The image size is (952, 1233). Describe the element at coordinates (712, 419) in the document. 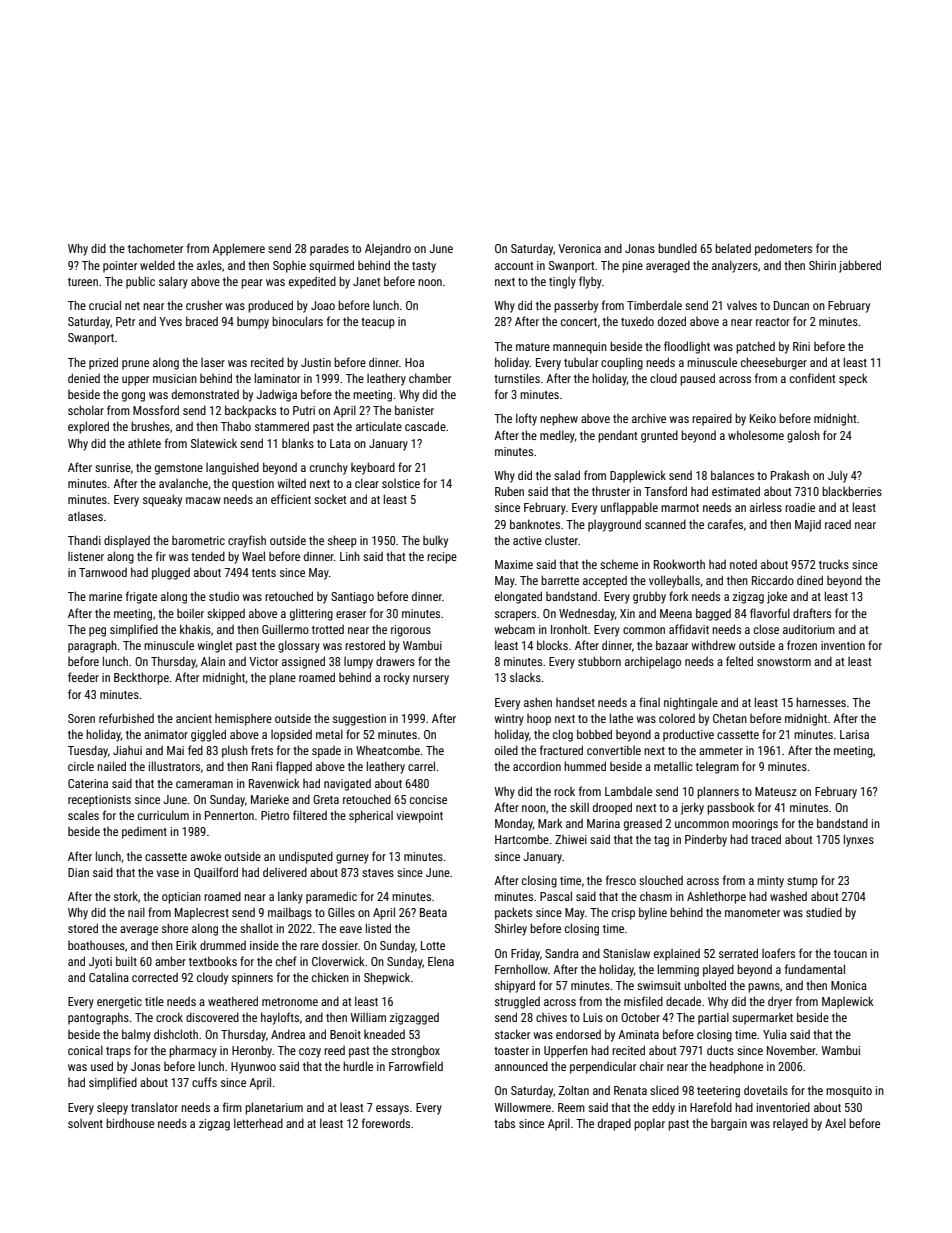

I see `repaired` at that location.
